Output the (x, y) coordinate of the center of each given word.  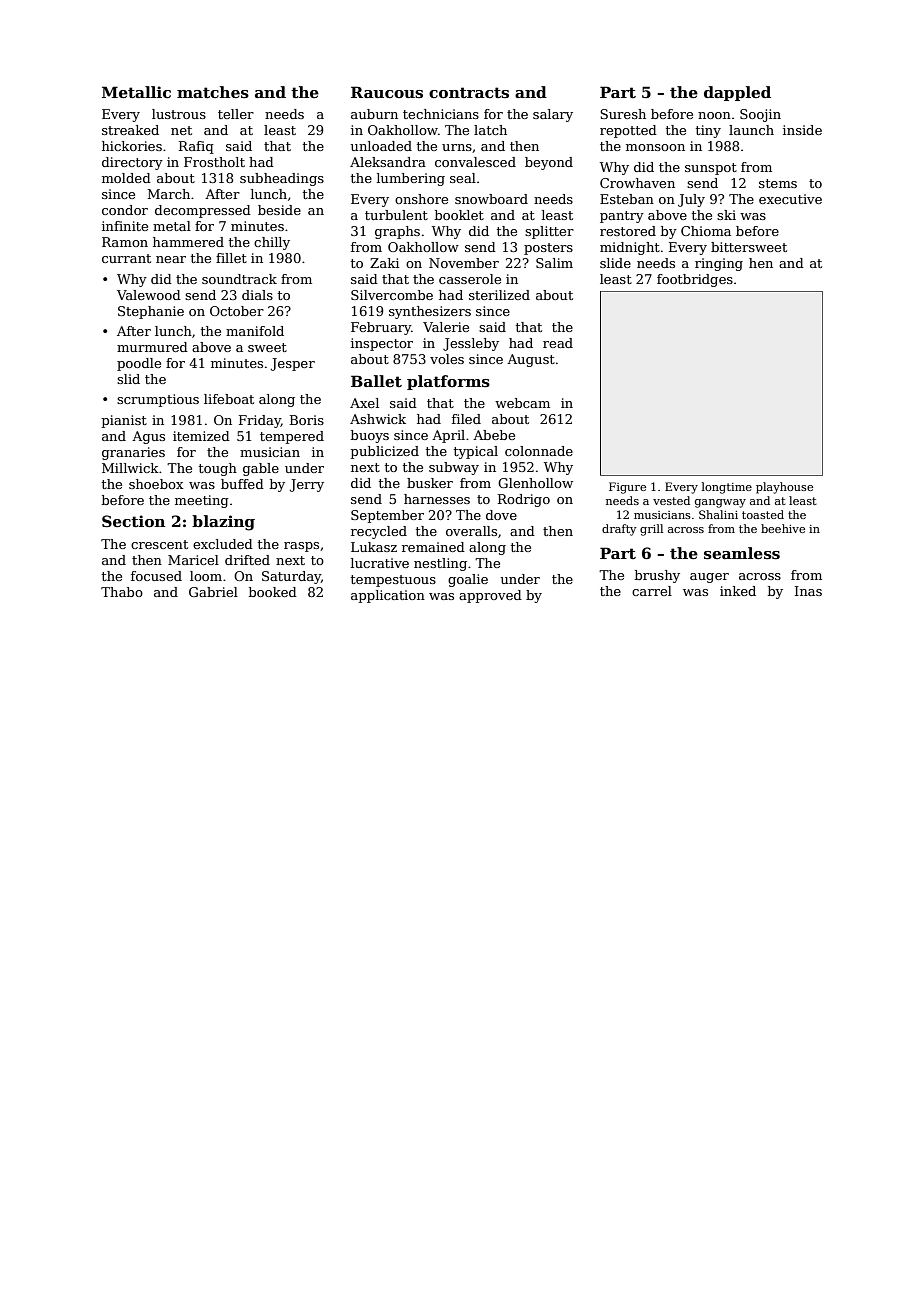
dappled (737, 93)
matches (213, 92)
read (558, 343)
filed (466, 419)
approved (490, 596)
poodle (139, 364)
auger (709, 578)
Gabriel (213, 592)
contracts (469, 92)
